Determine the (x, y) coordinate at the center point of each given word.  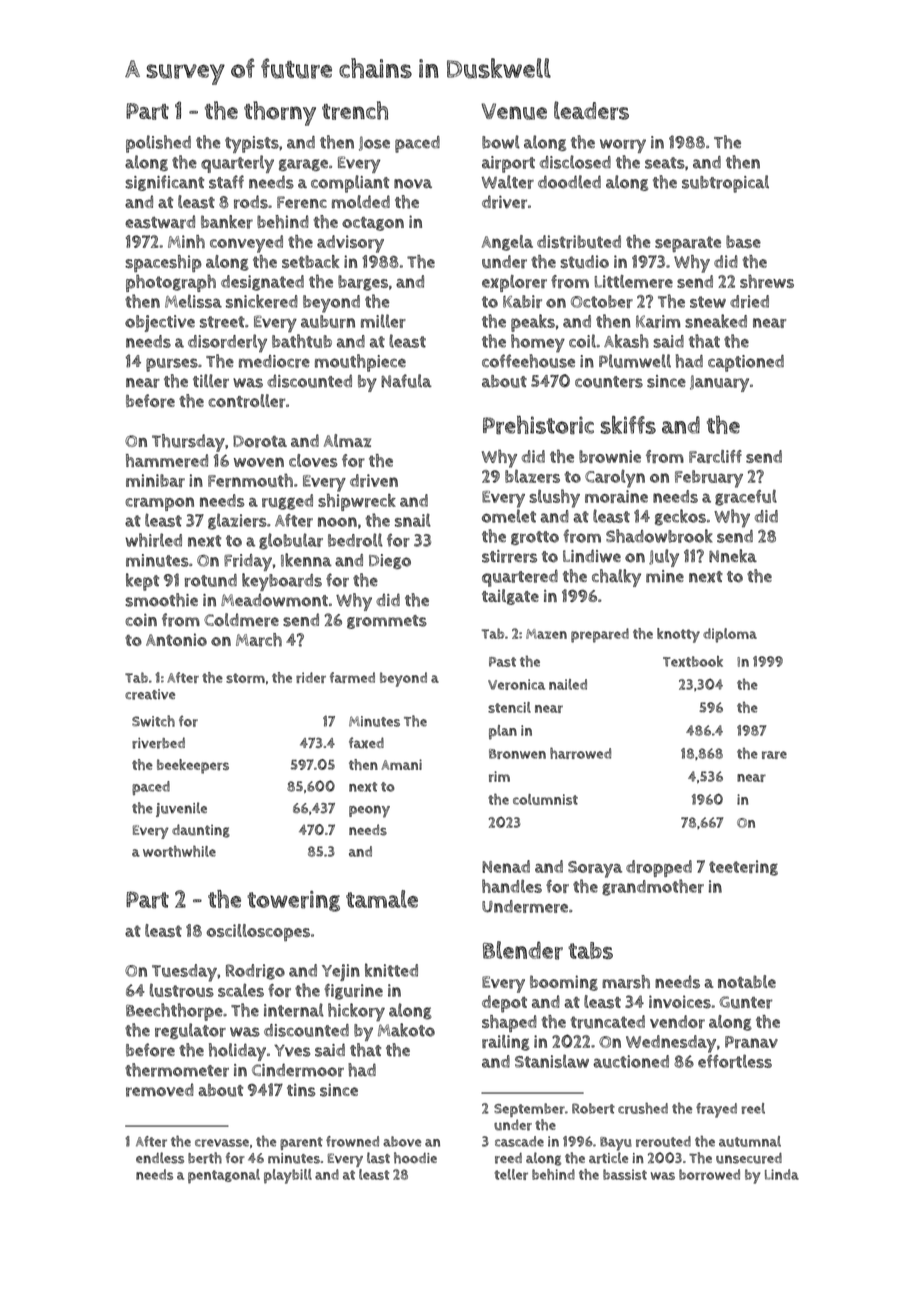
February (709, 479)
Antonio (176, 639)
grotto (535, 538)
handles (512, 886)
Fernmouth (250, 480)
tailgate (510, 597)
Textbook (693, 661)
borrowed (709, 1174)
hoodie (415, 1158)
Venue (514, 111)
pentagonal (224, 1176)
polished (158, 144)
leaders (591, 110)
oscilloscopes (258, 932)
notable (747, 981)
